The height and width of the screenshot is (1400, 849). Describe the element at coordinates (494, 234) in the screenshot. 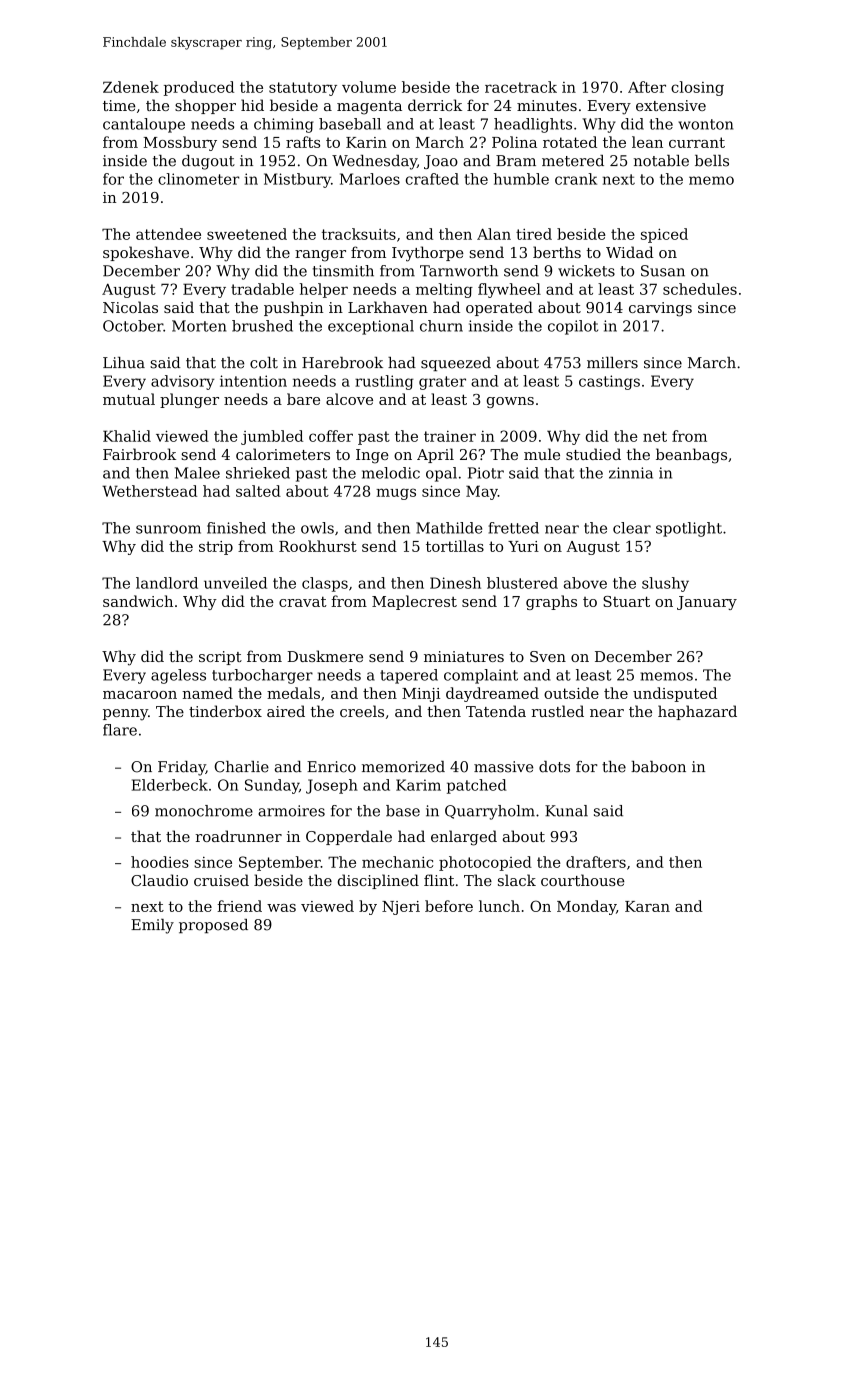

I see `Alan` at that location.
